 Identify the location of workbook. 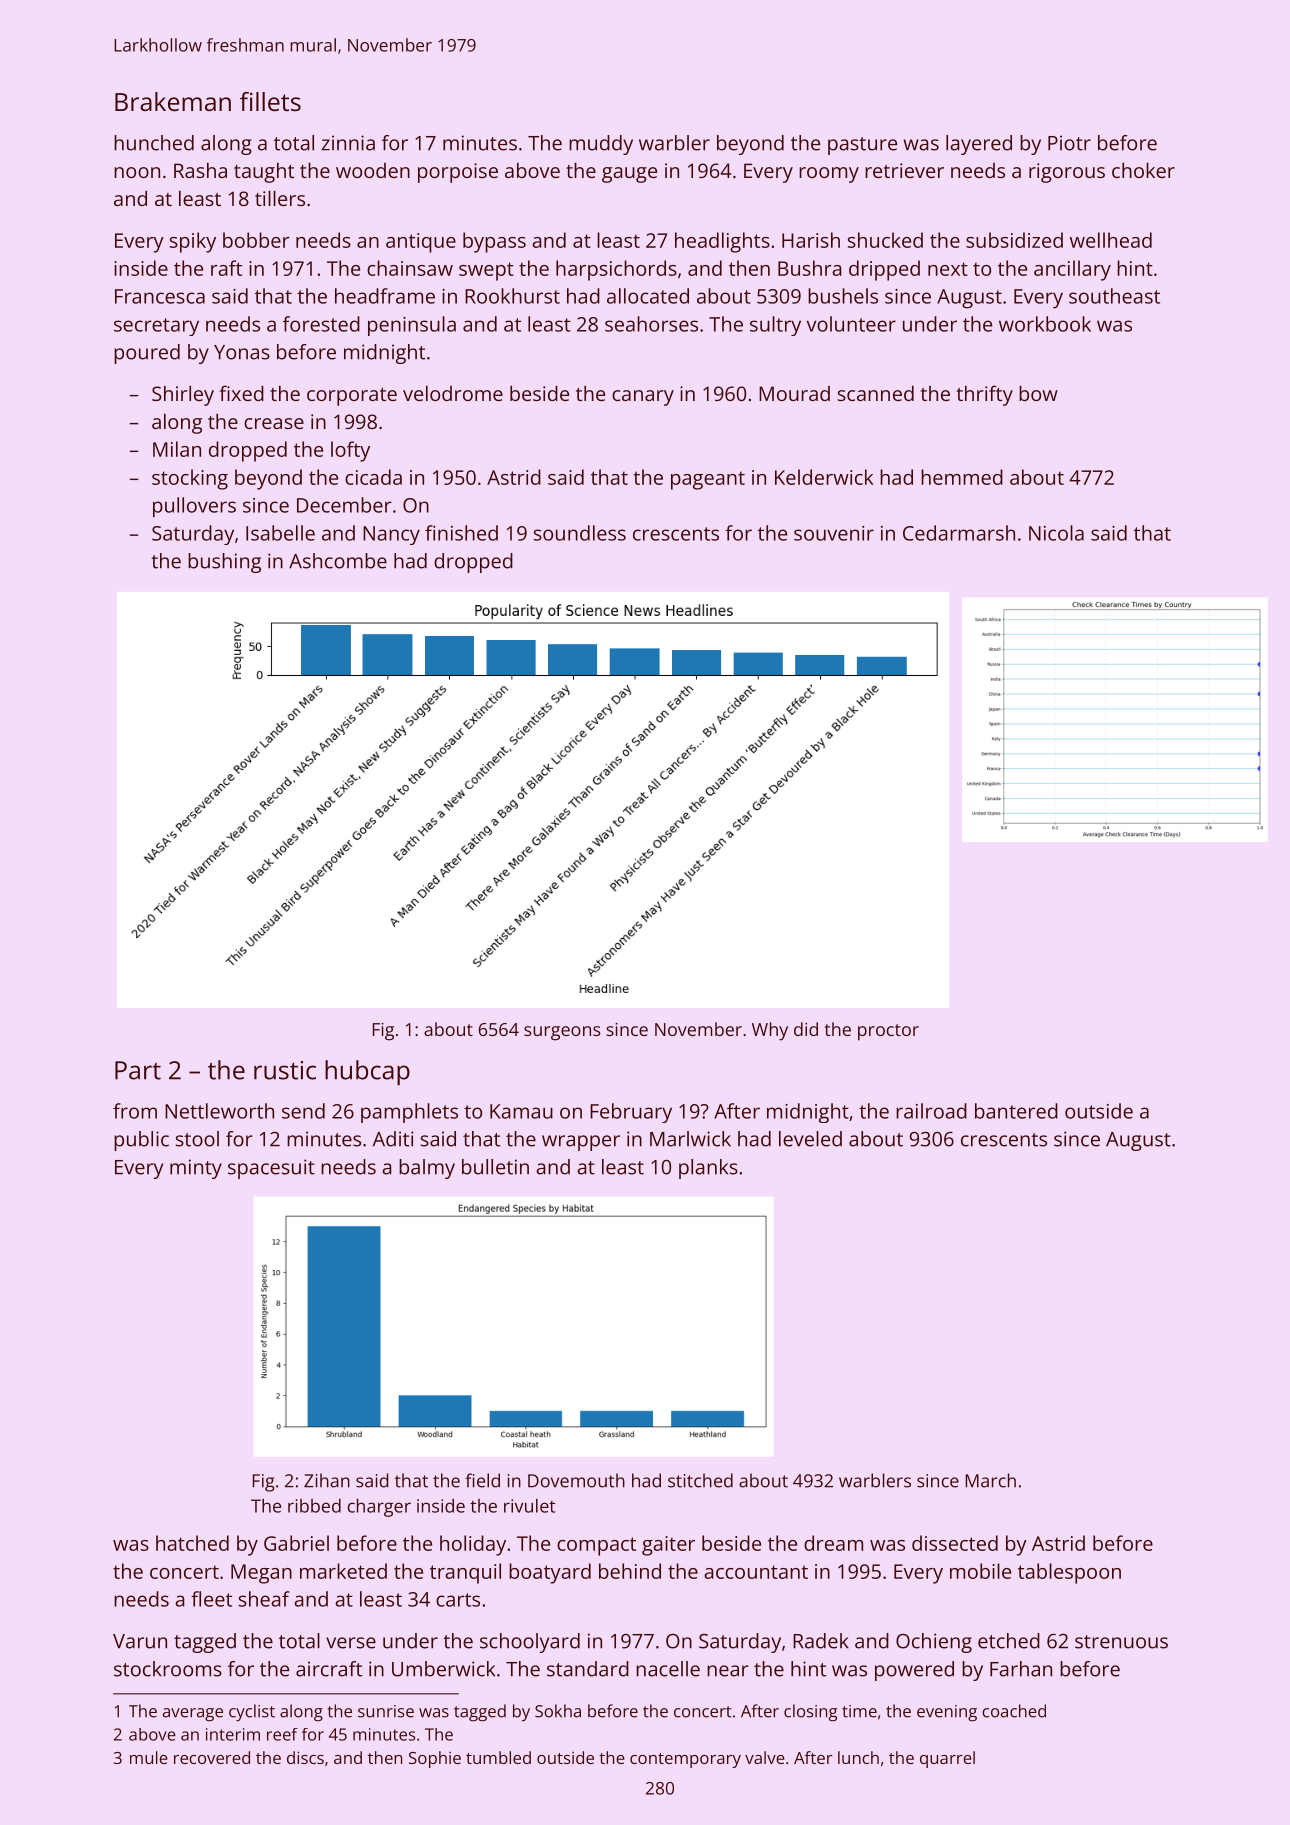
(1045, 324).
